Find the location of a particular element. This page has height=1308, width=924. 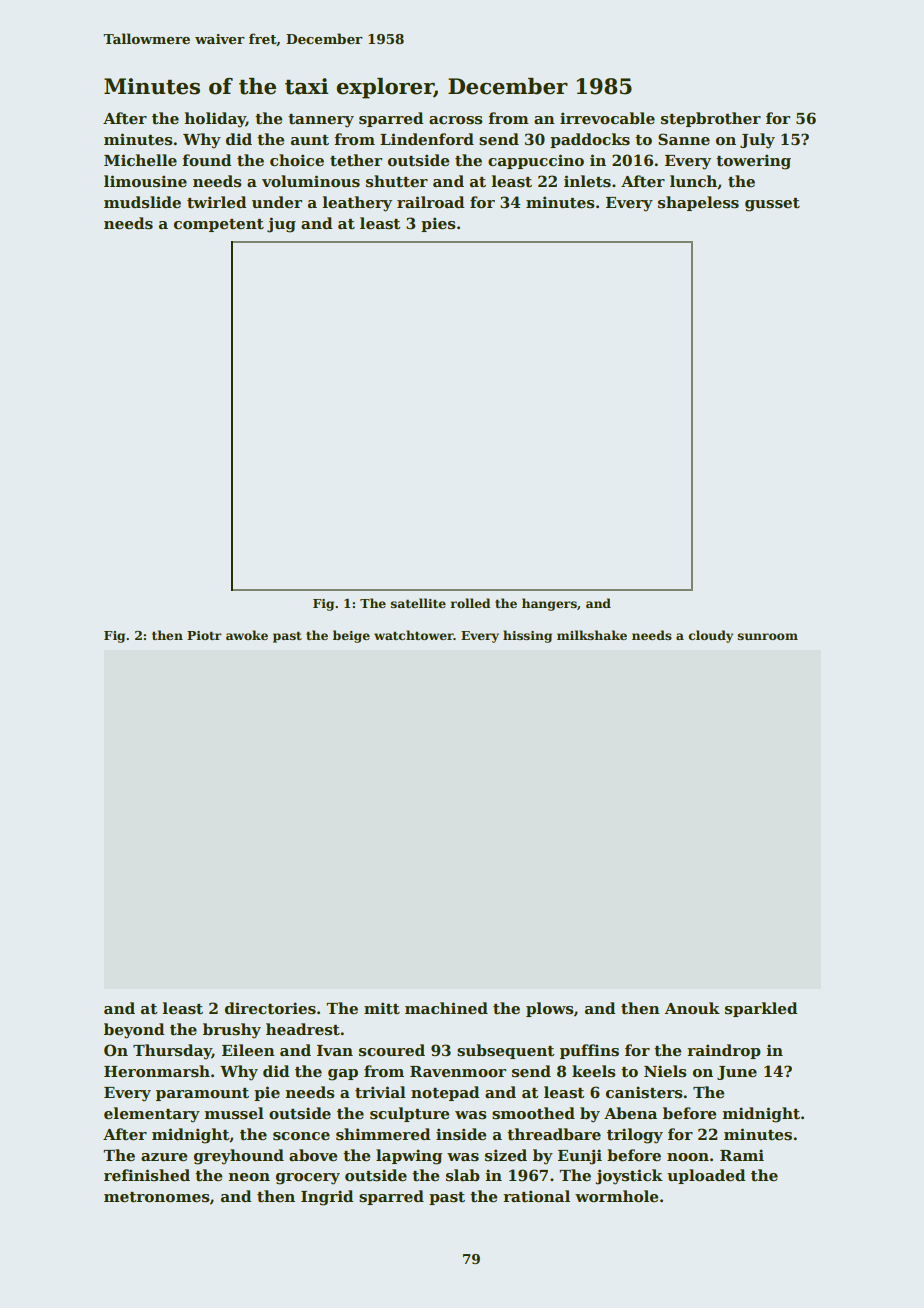

sunroom is located at coordinates (767, 636).
